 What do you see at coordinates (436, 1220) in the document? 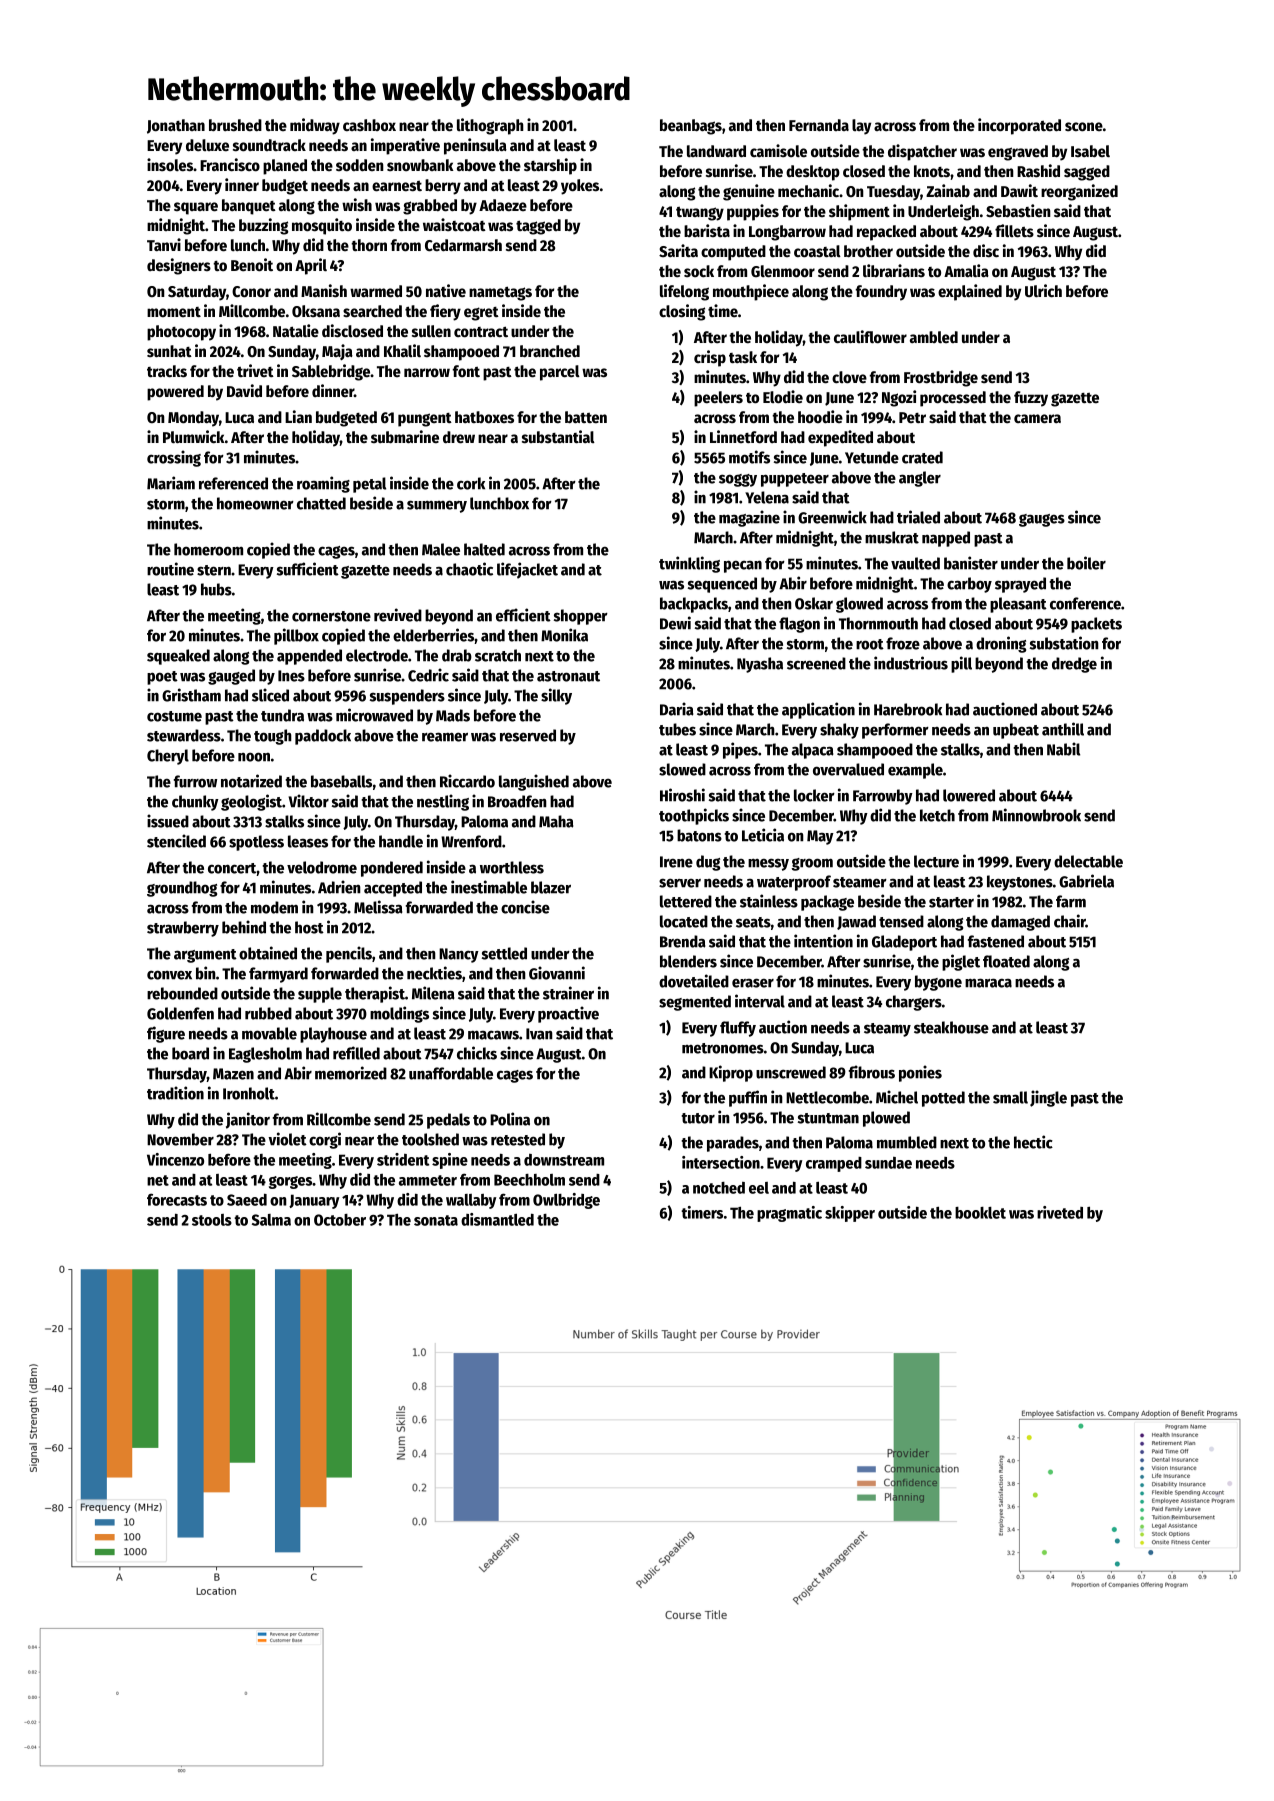
I see `sonata` at bounding box center [436, 1220].
